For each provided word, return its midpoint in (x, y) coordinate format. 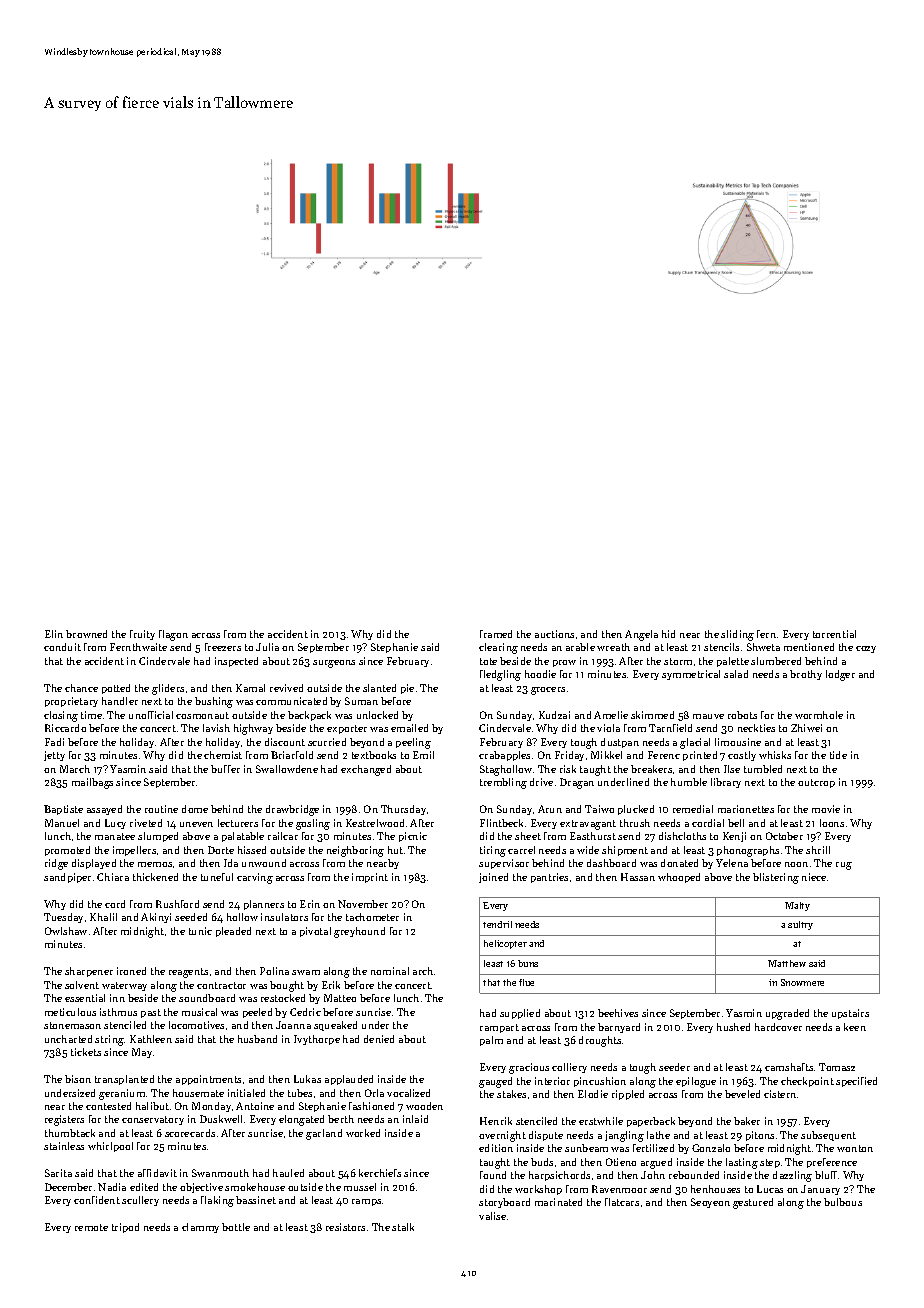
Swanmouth (220, 1173)
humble (689, 782)
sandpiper (67, 878)
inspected (236, 662)
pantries (549, 878)
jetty (54, 756)
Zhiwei (806, 728)
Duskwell (221, 1119)
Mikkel (606, 755)
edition (496, 1148)
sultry (800, 925)
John (653, 1175)
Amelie (611, 715)
